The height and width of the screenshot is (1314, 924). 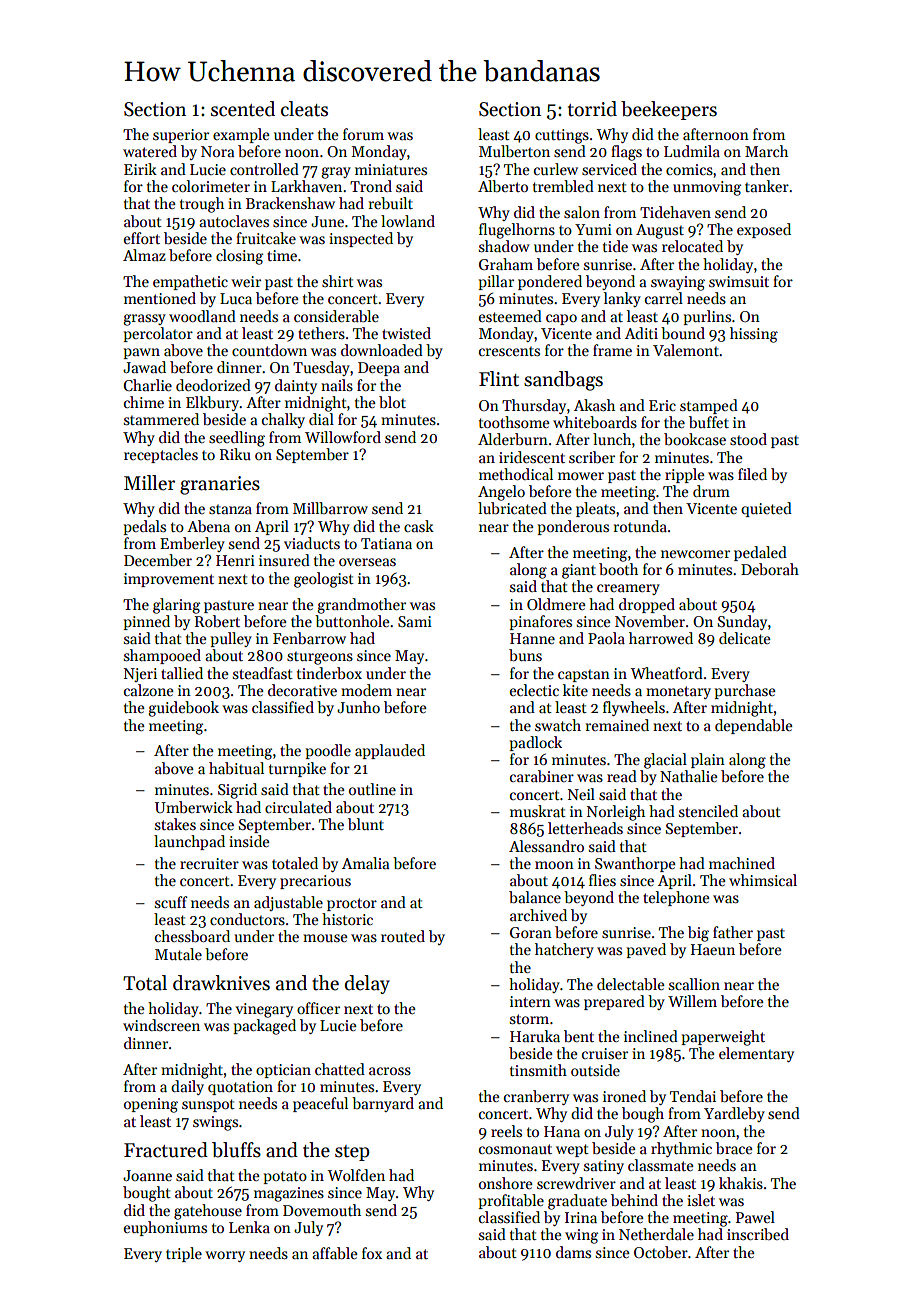 I want to click on October, so click(x=661, y=1252).
